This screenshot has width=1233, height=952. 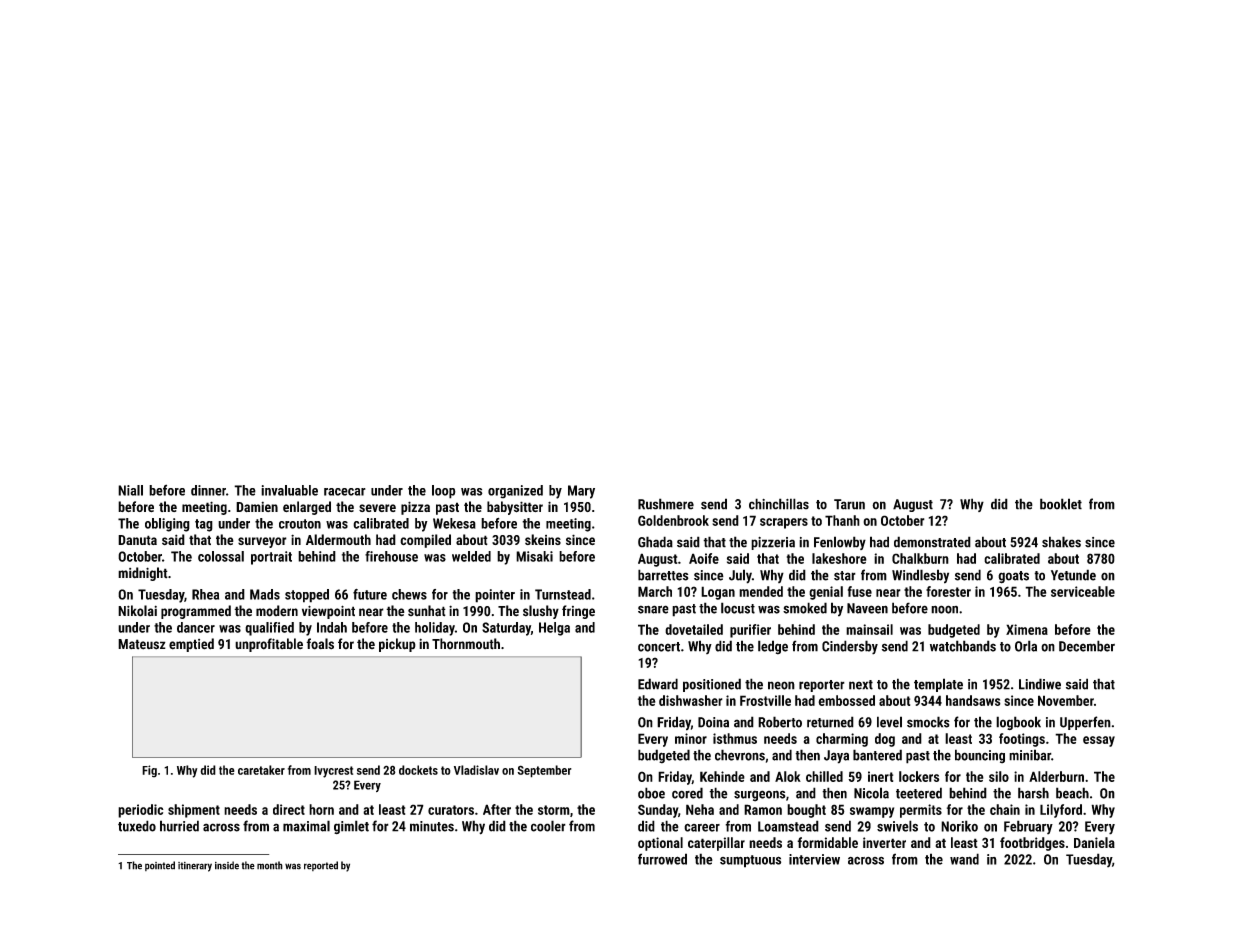 I want to click on holiday, so click(x=435, y=629).
